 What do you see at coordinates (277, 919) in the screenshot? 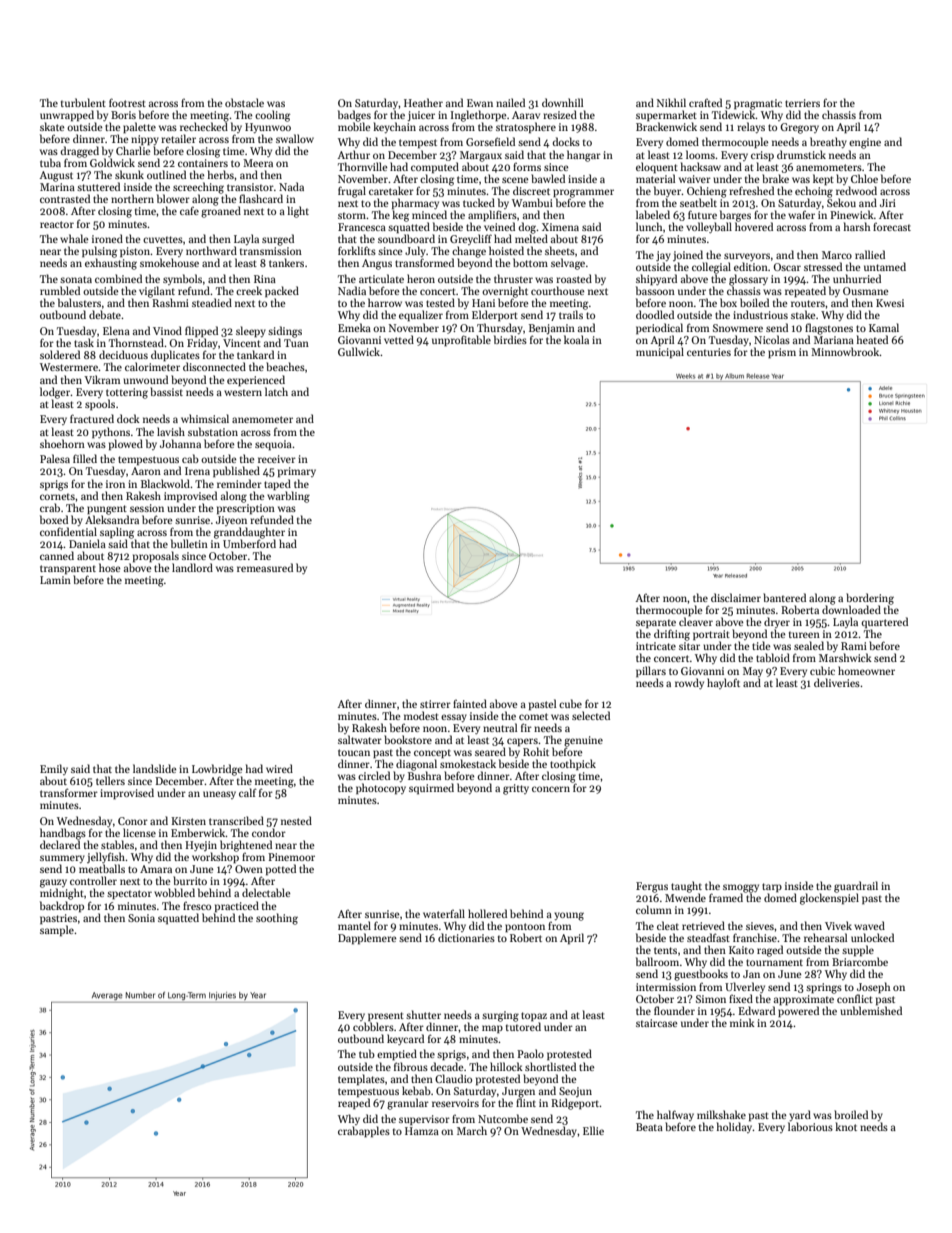
I see `soothing` at bounding box center [277, 919].
